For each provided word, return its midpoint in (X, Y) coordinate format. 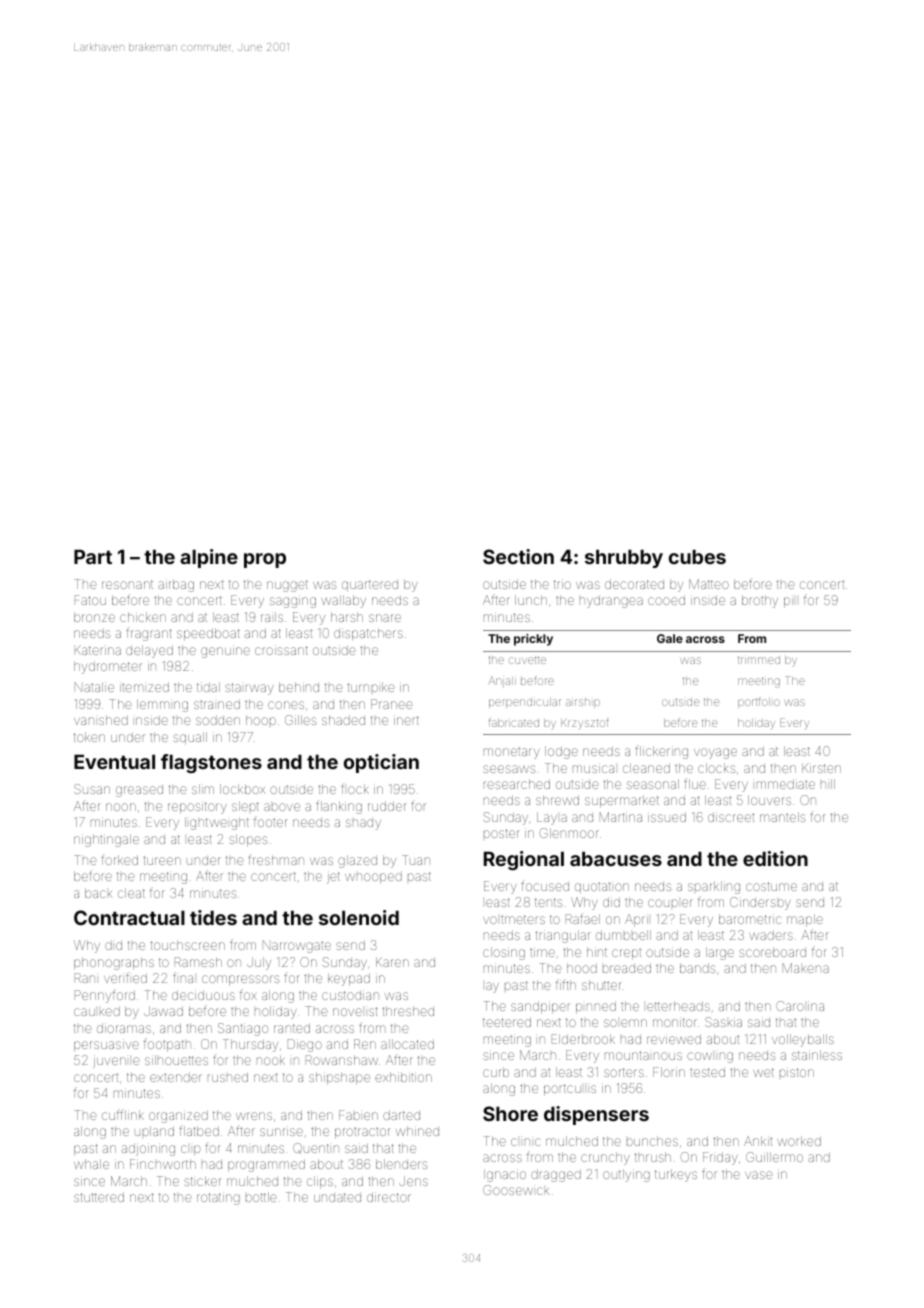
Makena (806, 968)
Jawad (163, 1011)
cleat (131, 893)
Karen (392, 962)
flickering (661, 752)
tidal (208, 687)
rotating (218, 1198)
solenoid (359, 917)
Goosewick (516, 1190)
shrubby (624, 559)
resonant (127, 584)
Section (518, 556)
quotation (602, 887)
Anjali (502, 681)
